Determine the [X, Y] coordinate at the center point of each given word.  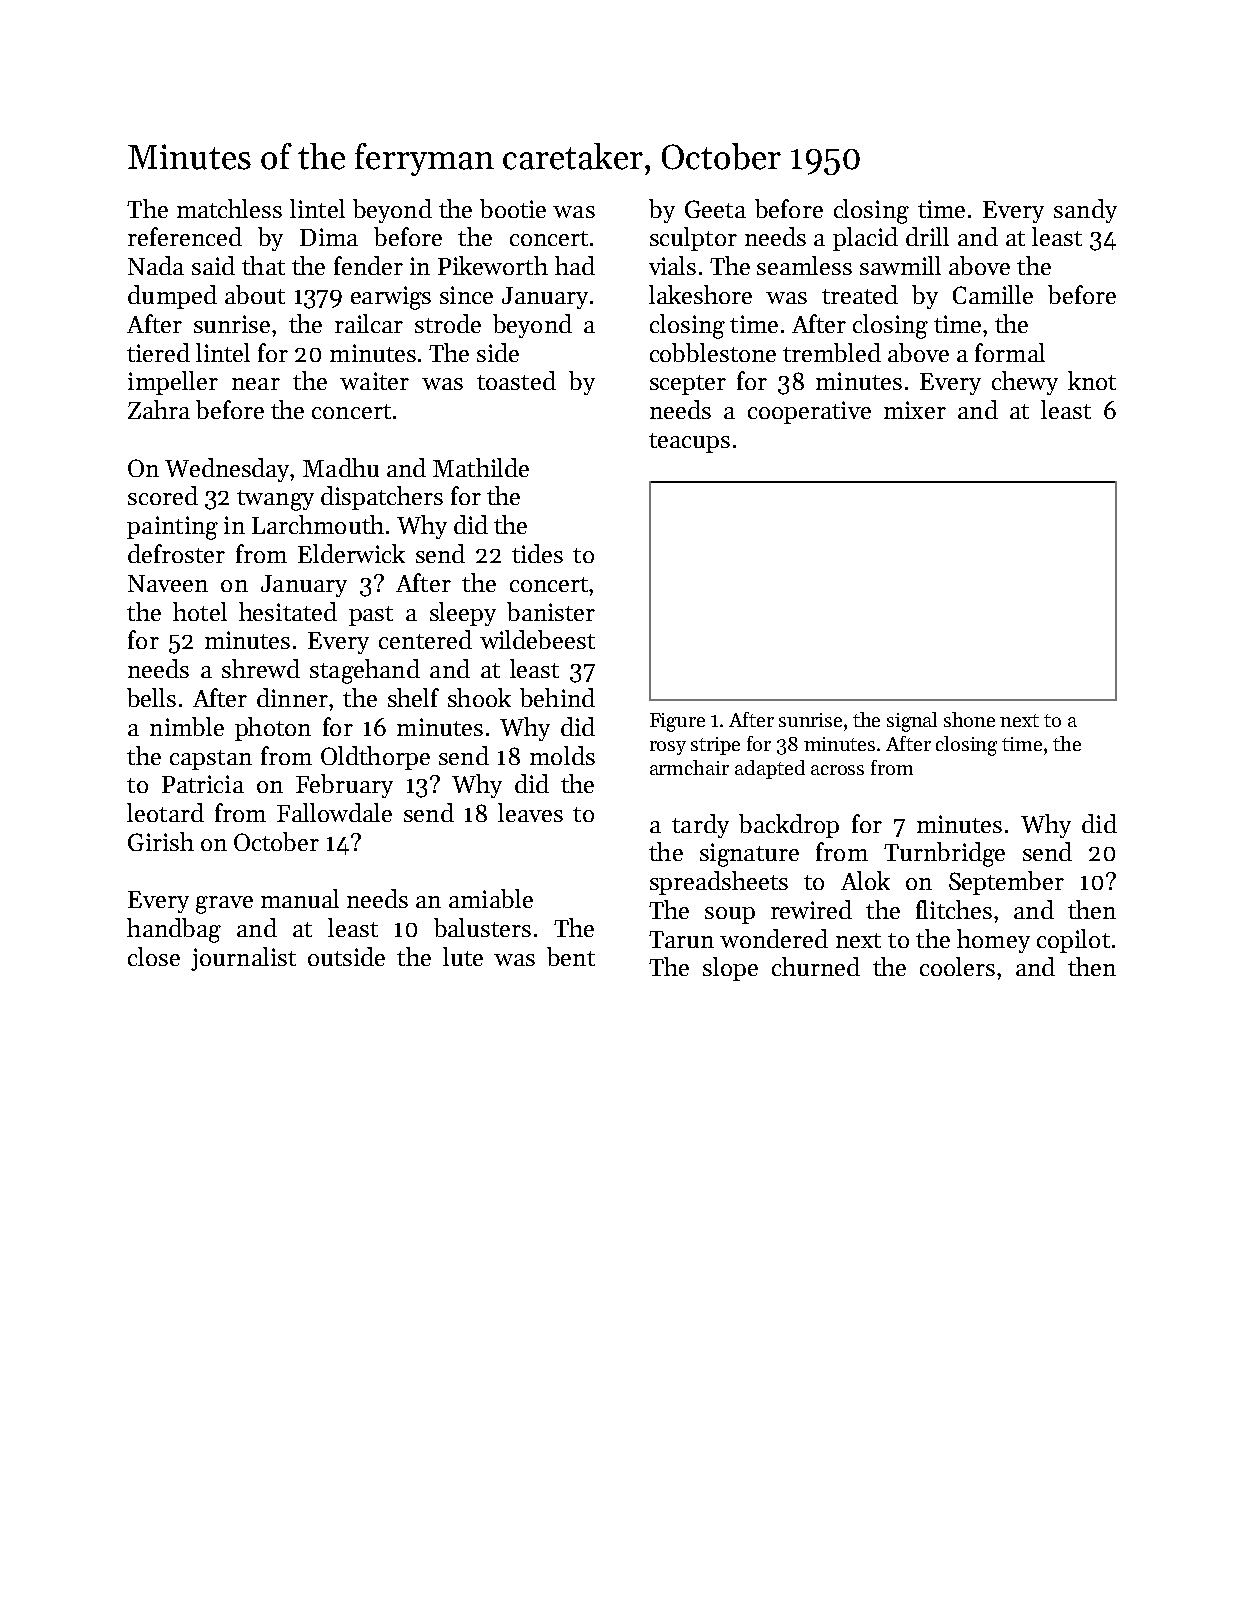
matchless [229, 208]
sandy [1085, 211]
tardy [700, 826]
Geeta [715, 209]
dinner [292, 697]
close [154, 956]
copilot [1073, 941]
